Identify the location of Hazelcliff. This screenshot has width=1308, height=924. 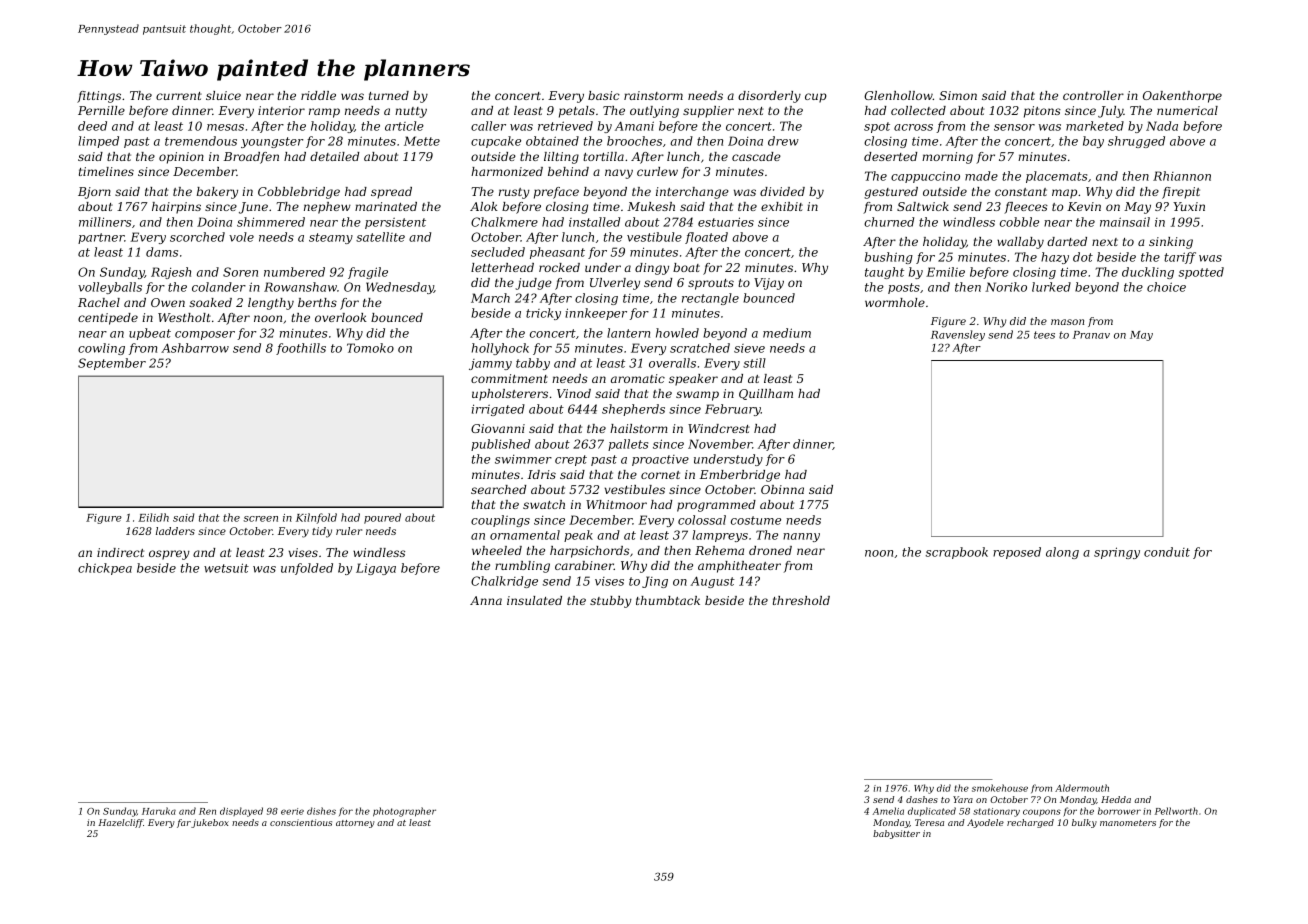
(120, 823).
